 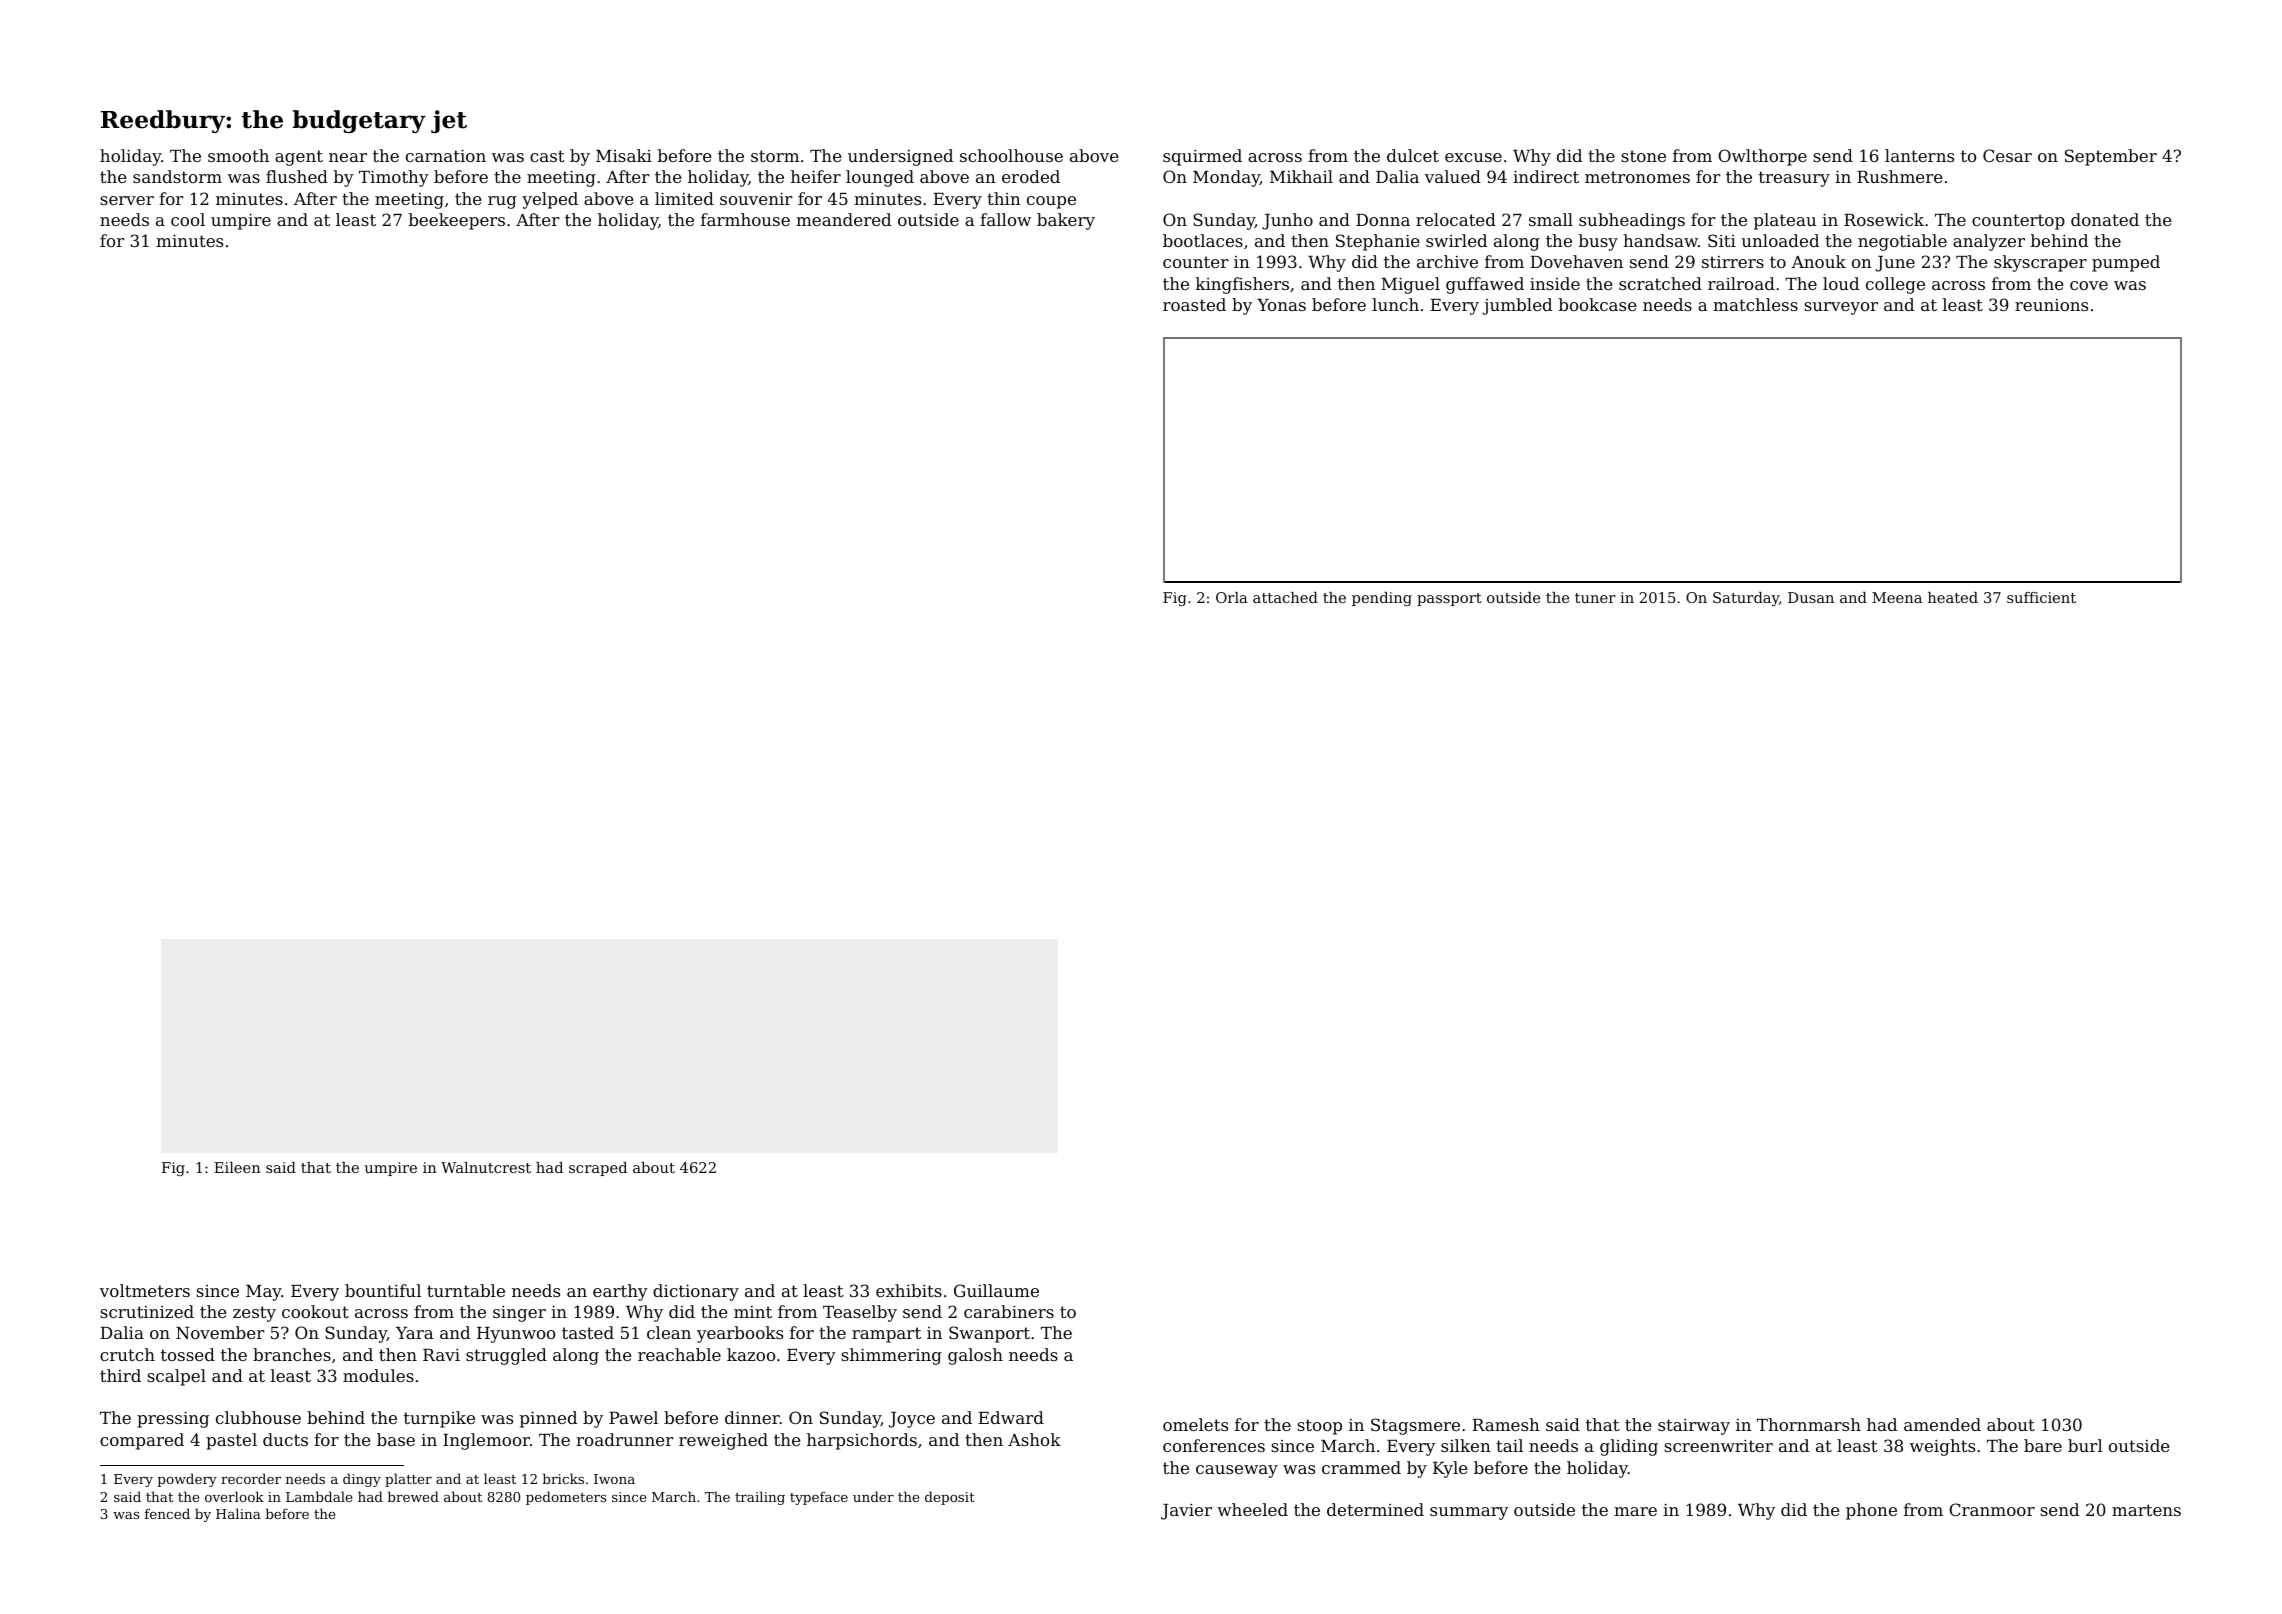 I want to click on Orla, so click(x=1232, y=597).
